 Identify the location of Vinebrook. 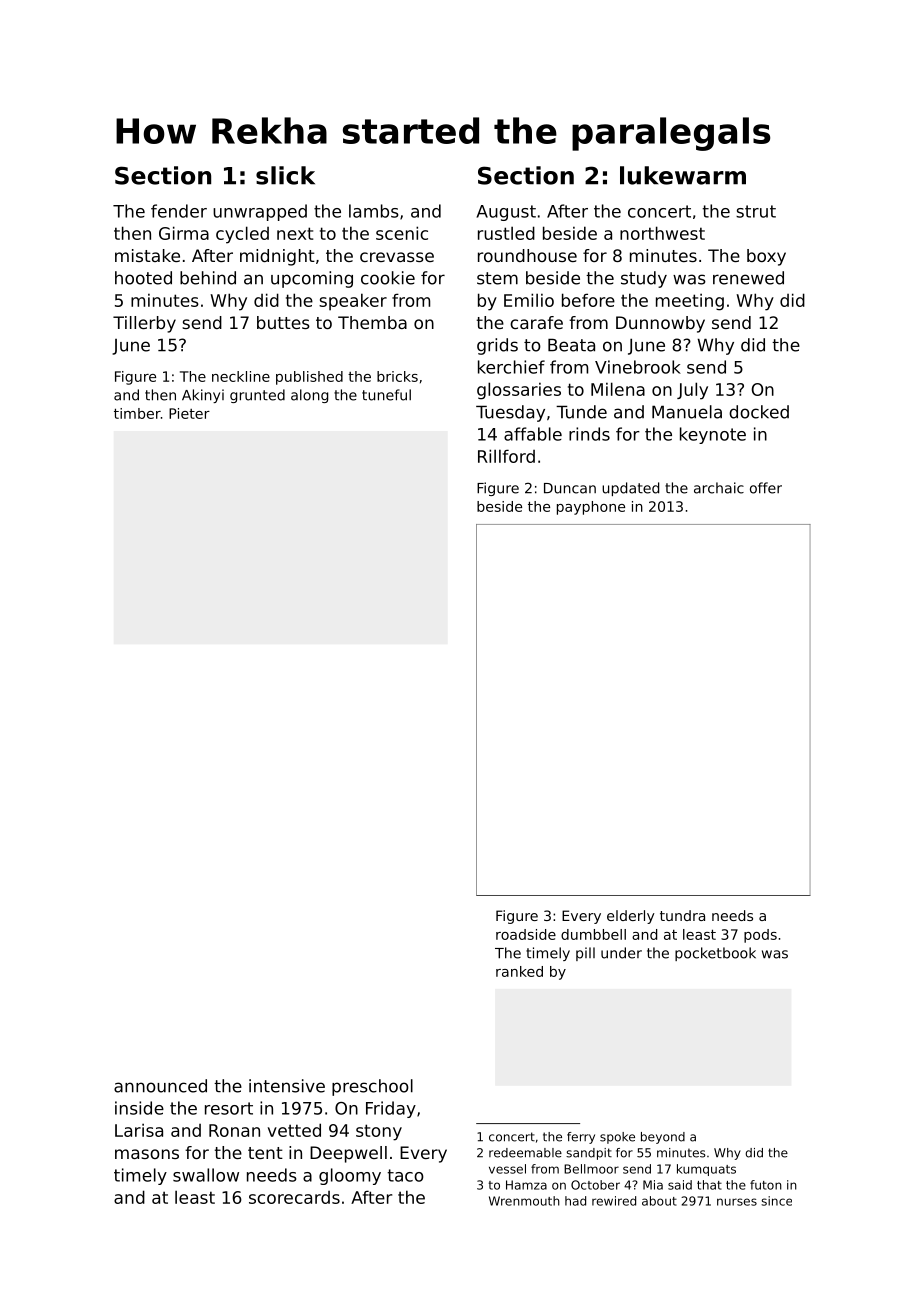
(638, 367).
